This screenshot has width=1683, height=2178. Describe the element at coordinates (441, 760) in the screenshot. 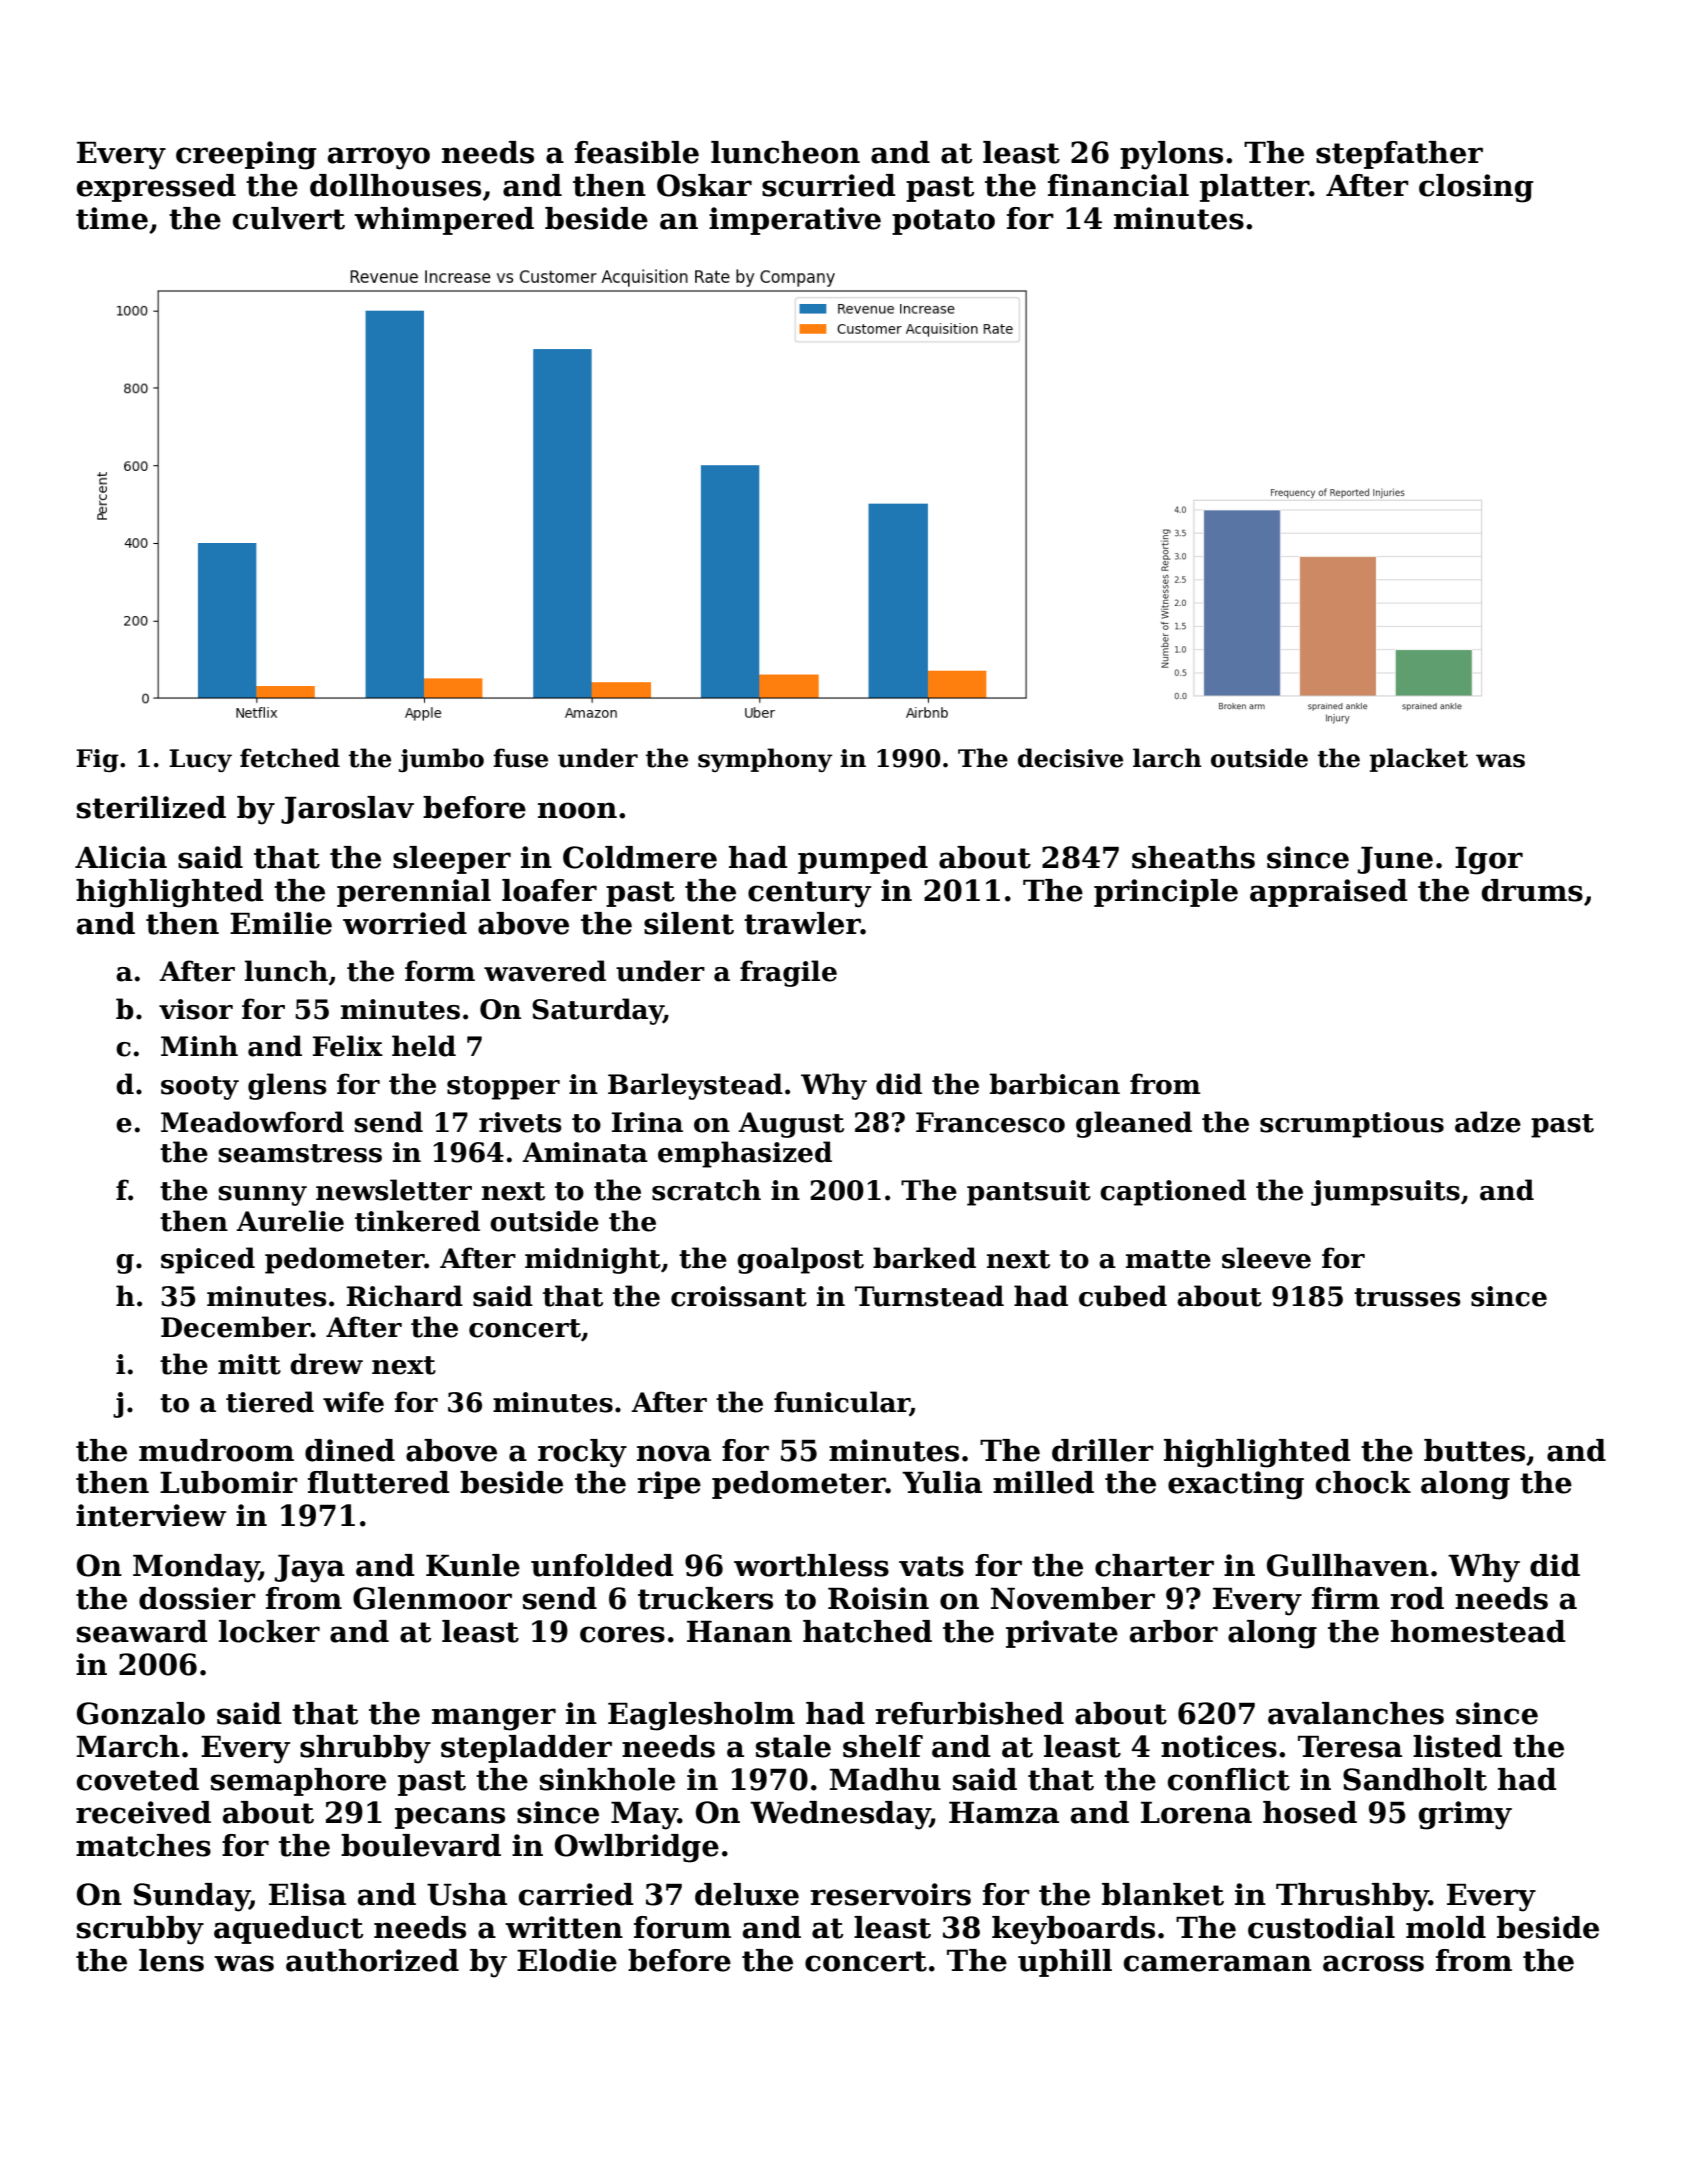

I see `jumbo` at that location.
